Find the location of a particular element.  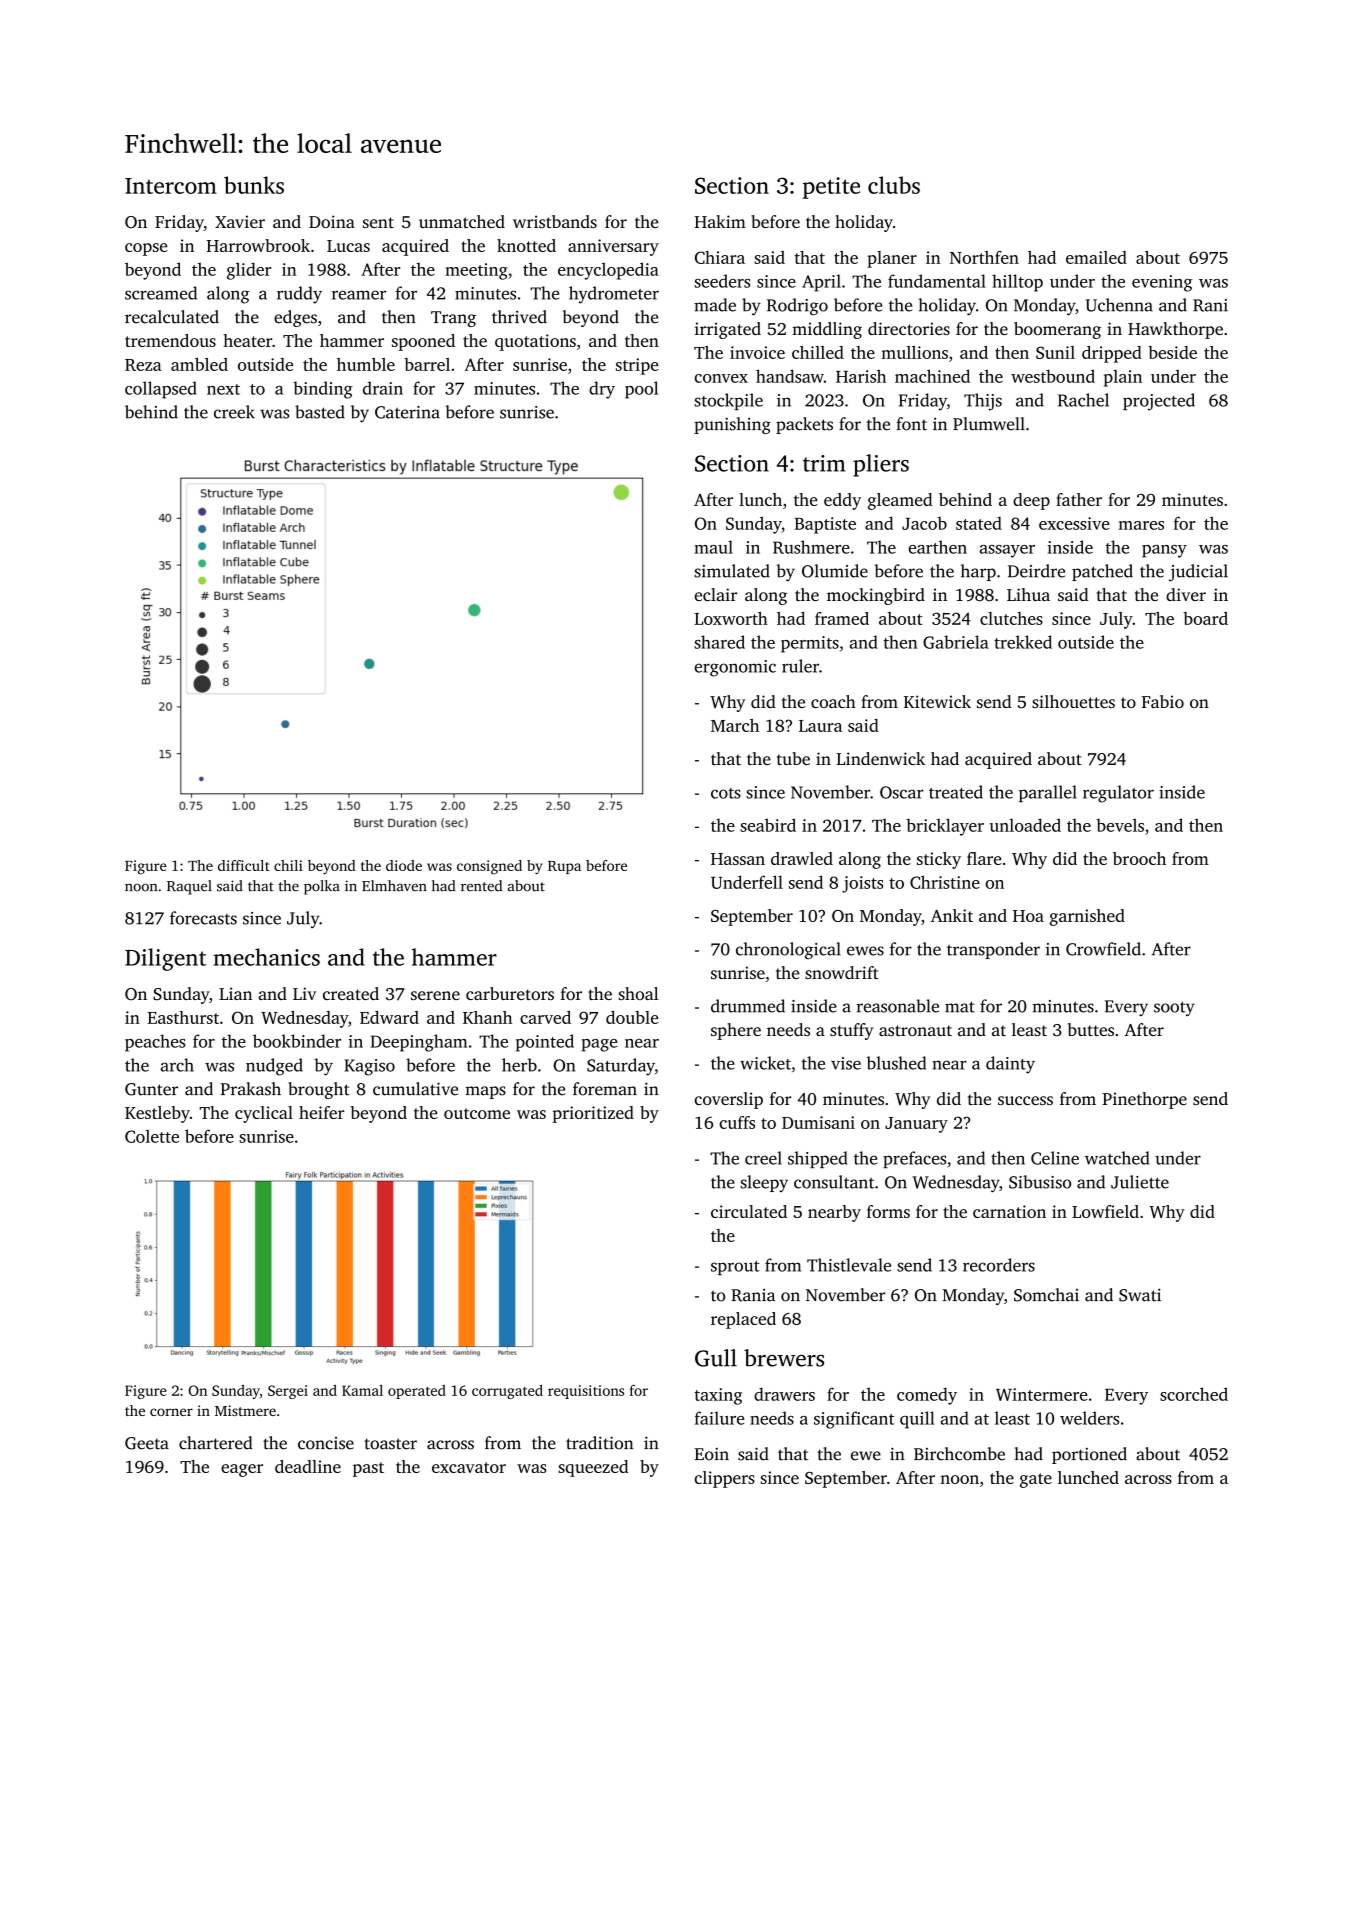

Geeta is located at coordinates (147, 1443).
